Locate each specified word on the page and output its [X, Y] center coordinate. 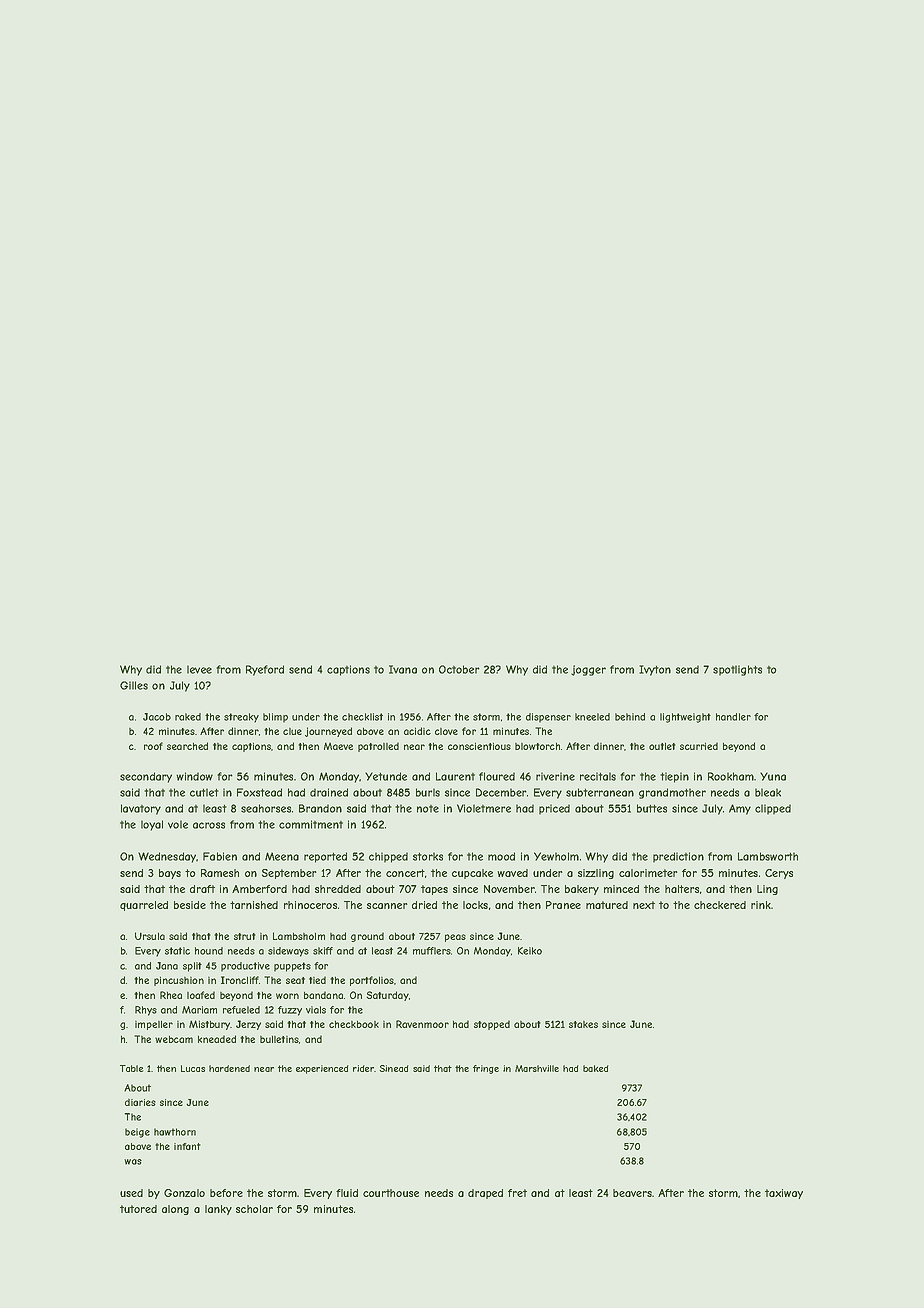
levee [199, 669]
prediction [678, 857]
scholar [254, 1209]
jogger [588, 670]
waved [512, 873]
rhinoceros [310, 905]
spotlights [737, 670]
